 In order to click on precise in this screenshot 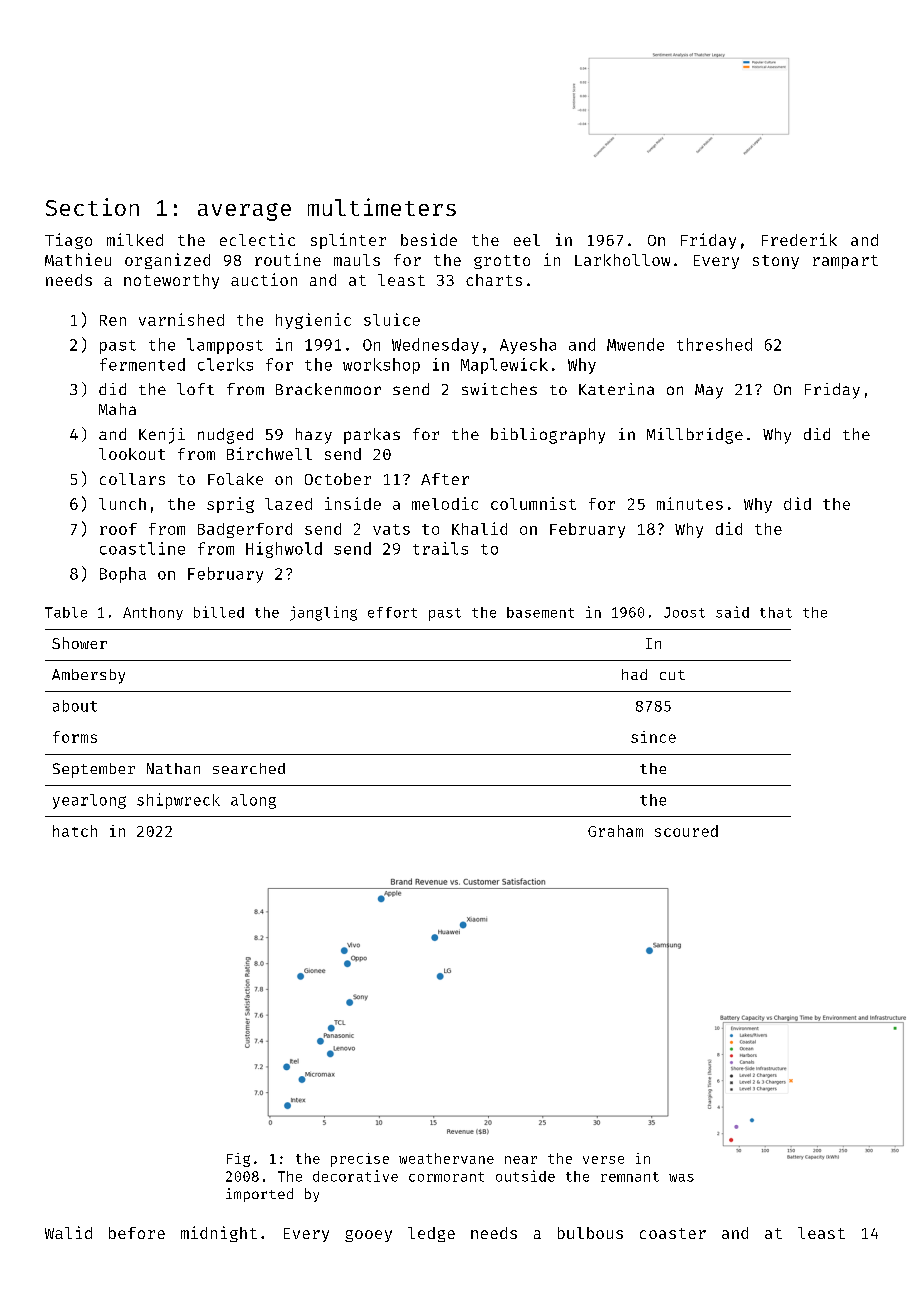, I will do `click(360, 1160)`.
